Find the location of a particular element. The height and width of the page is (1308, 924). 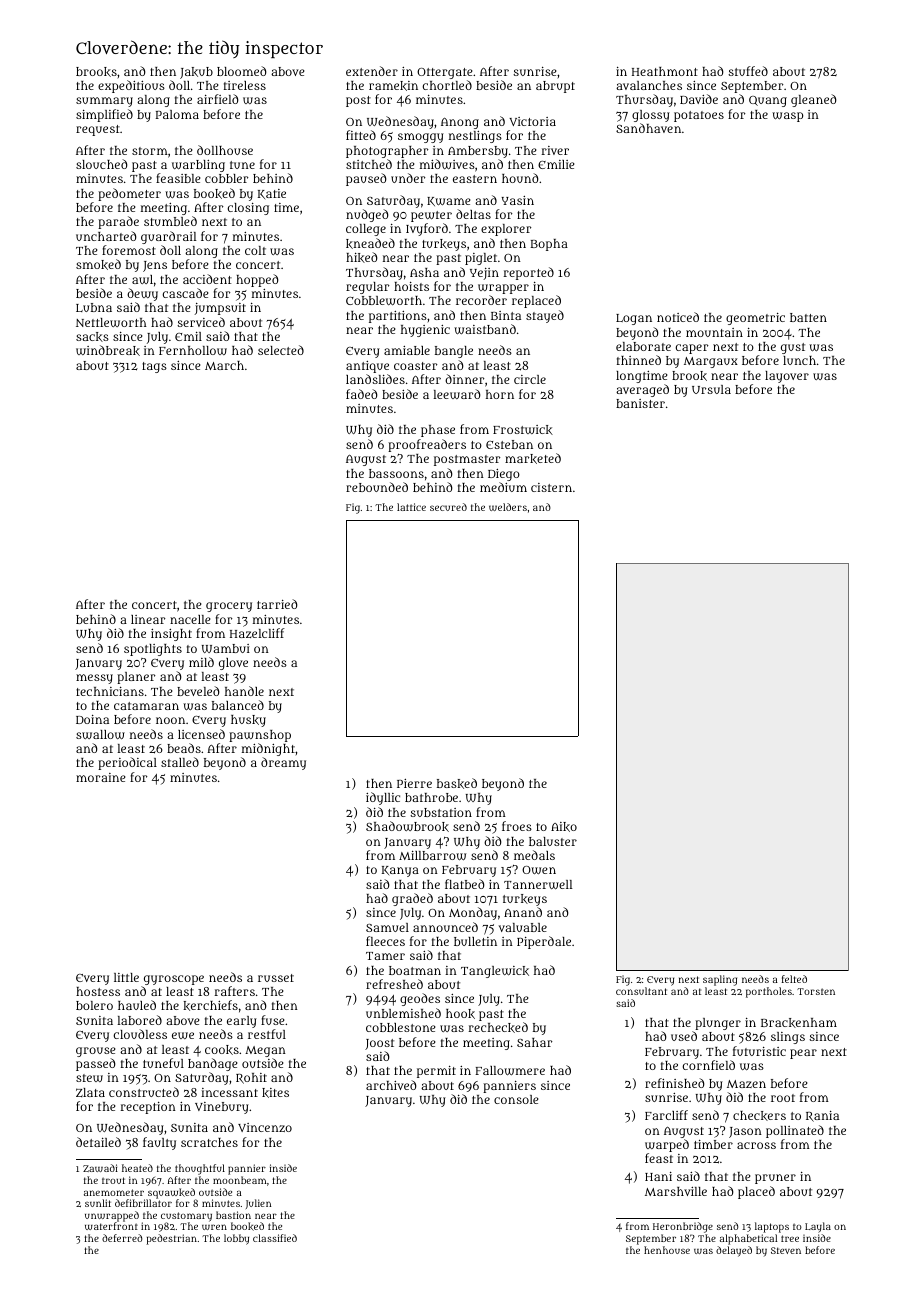

messy is located at coordinates (94, 679).
